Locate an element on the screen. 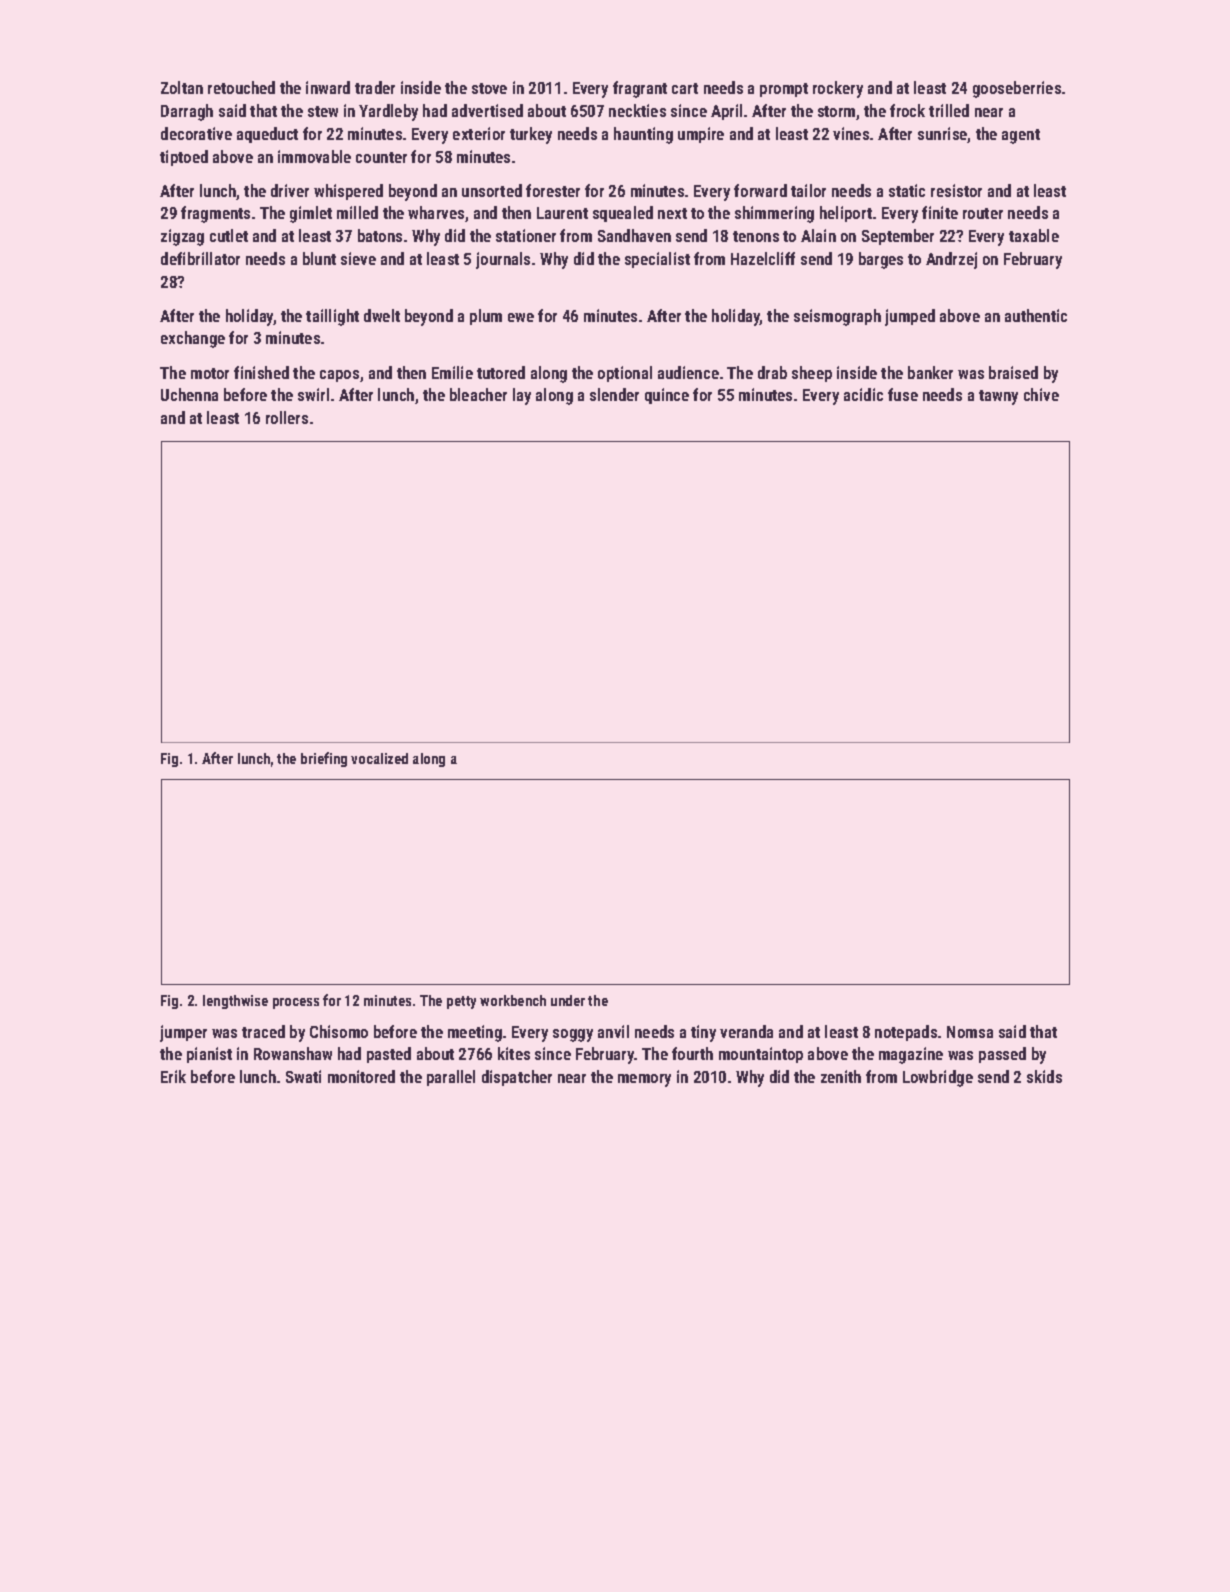 This screenshot has height=1592, width=1230. fragrant is located at coordinates (640, 89).
